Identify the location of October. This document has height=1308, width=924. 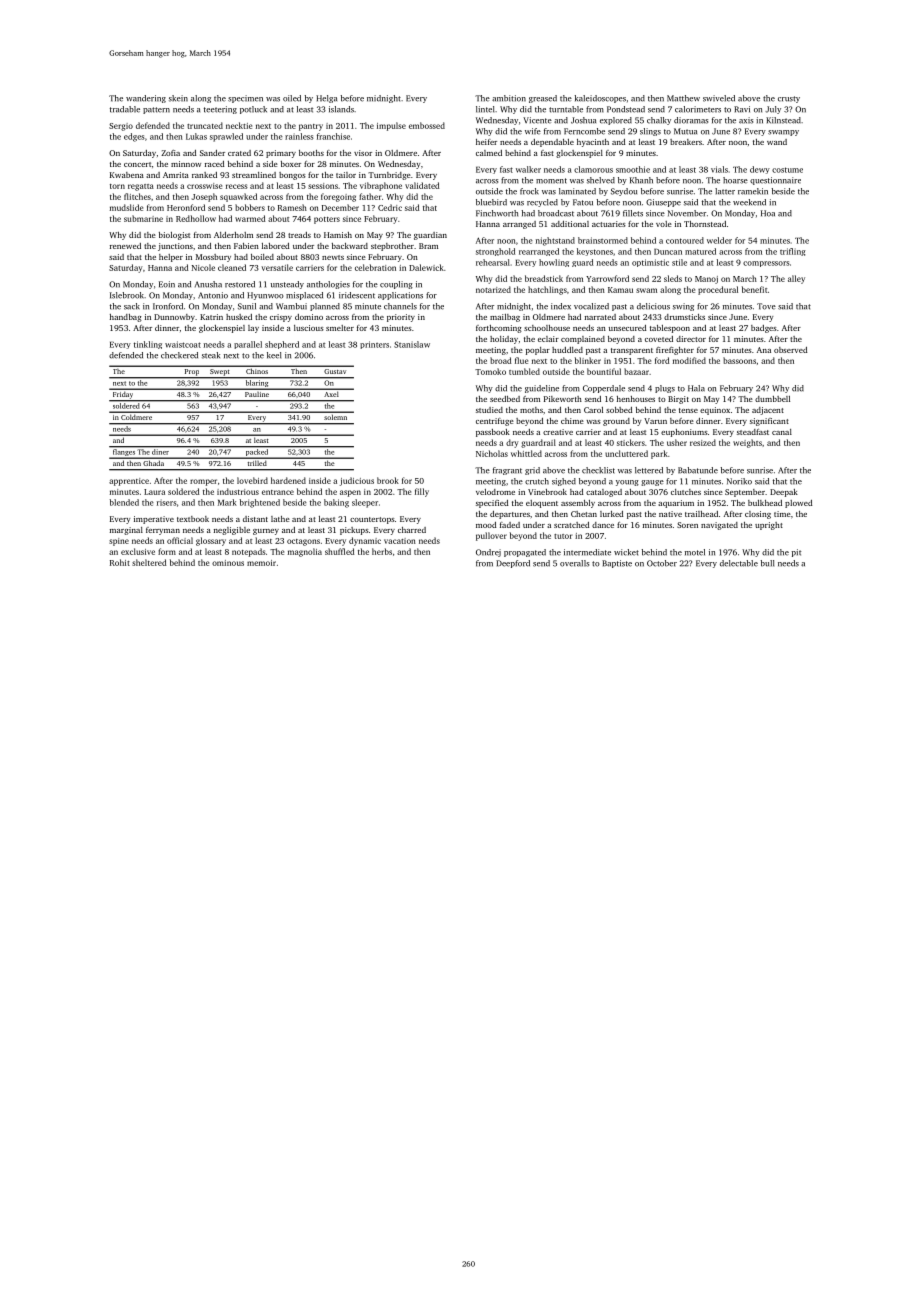
(662, 563).
